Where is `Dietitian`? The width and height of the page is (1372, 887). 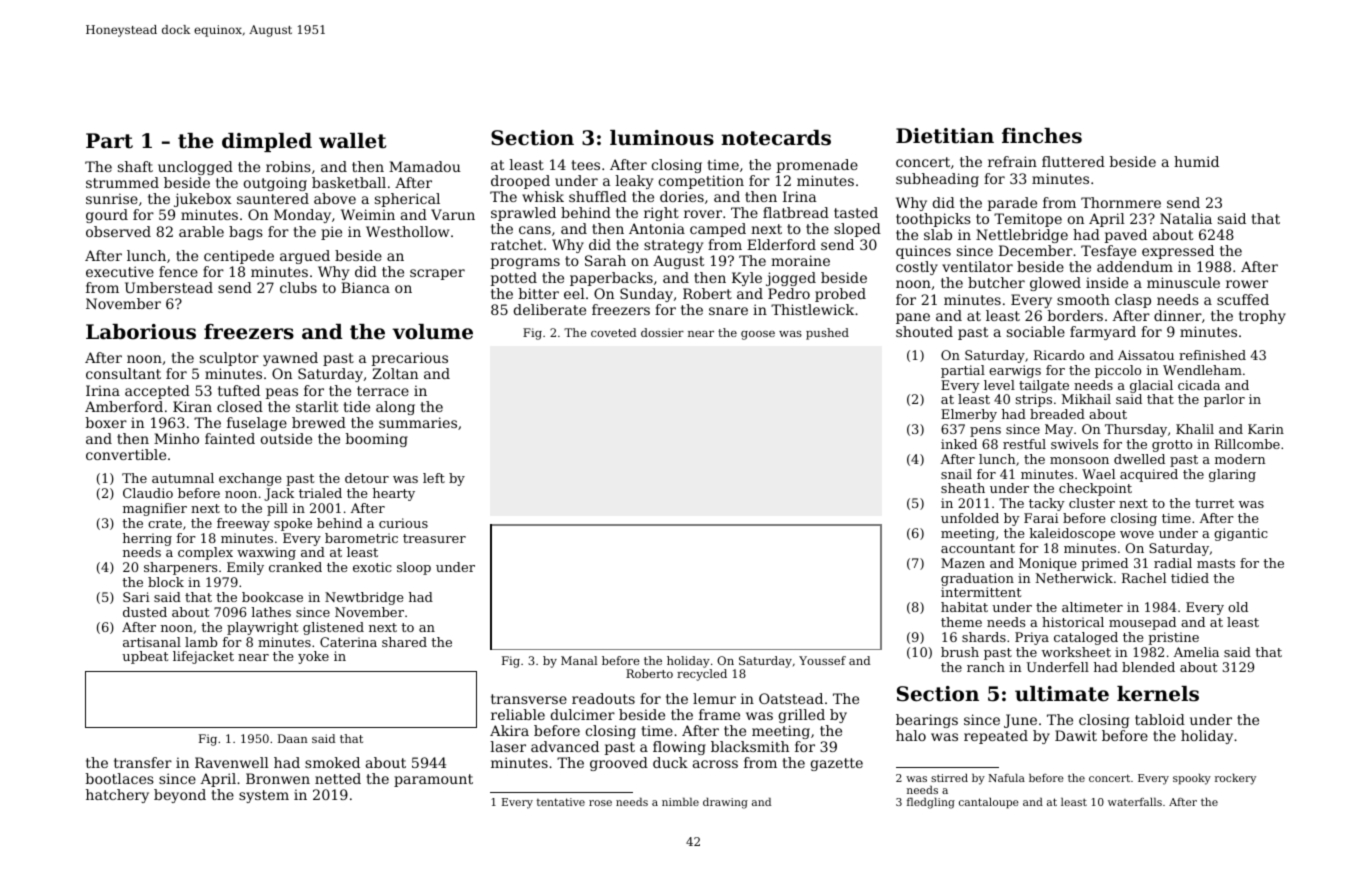 Dietitian is located at coordinates (945, 136).
